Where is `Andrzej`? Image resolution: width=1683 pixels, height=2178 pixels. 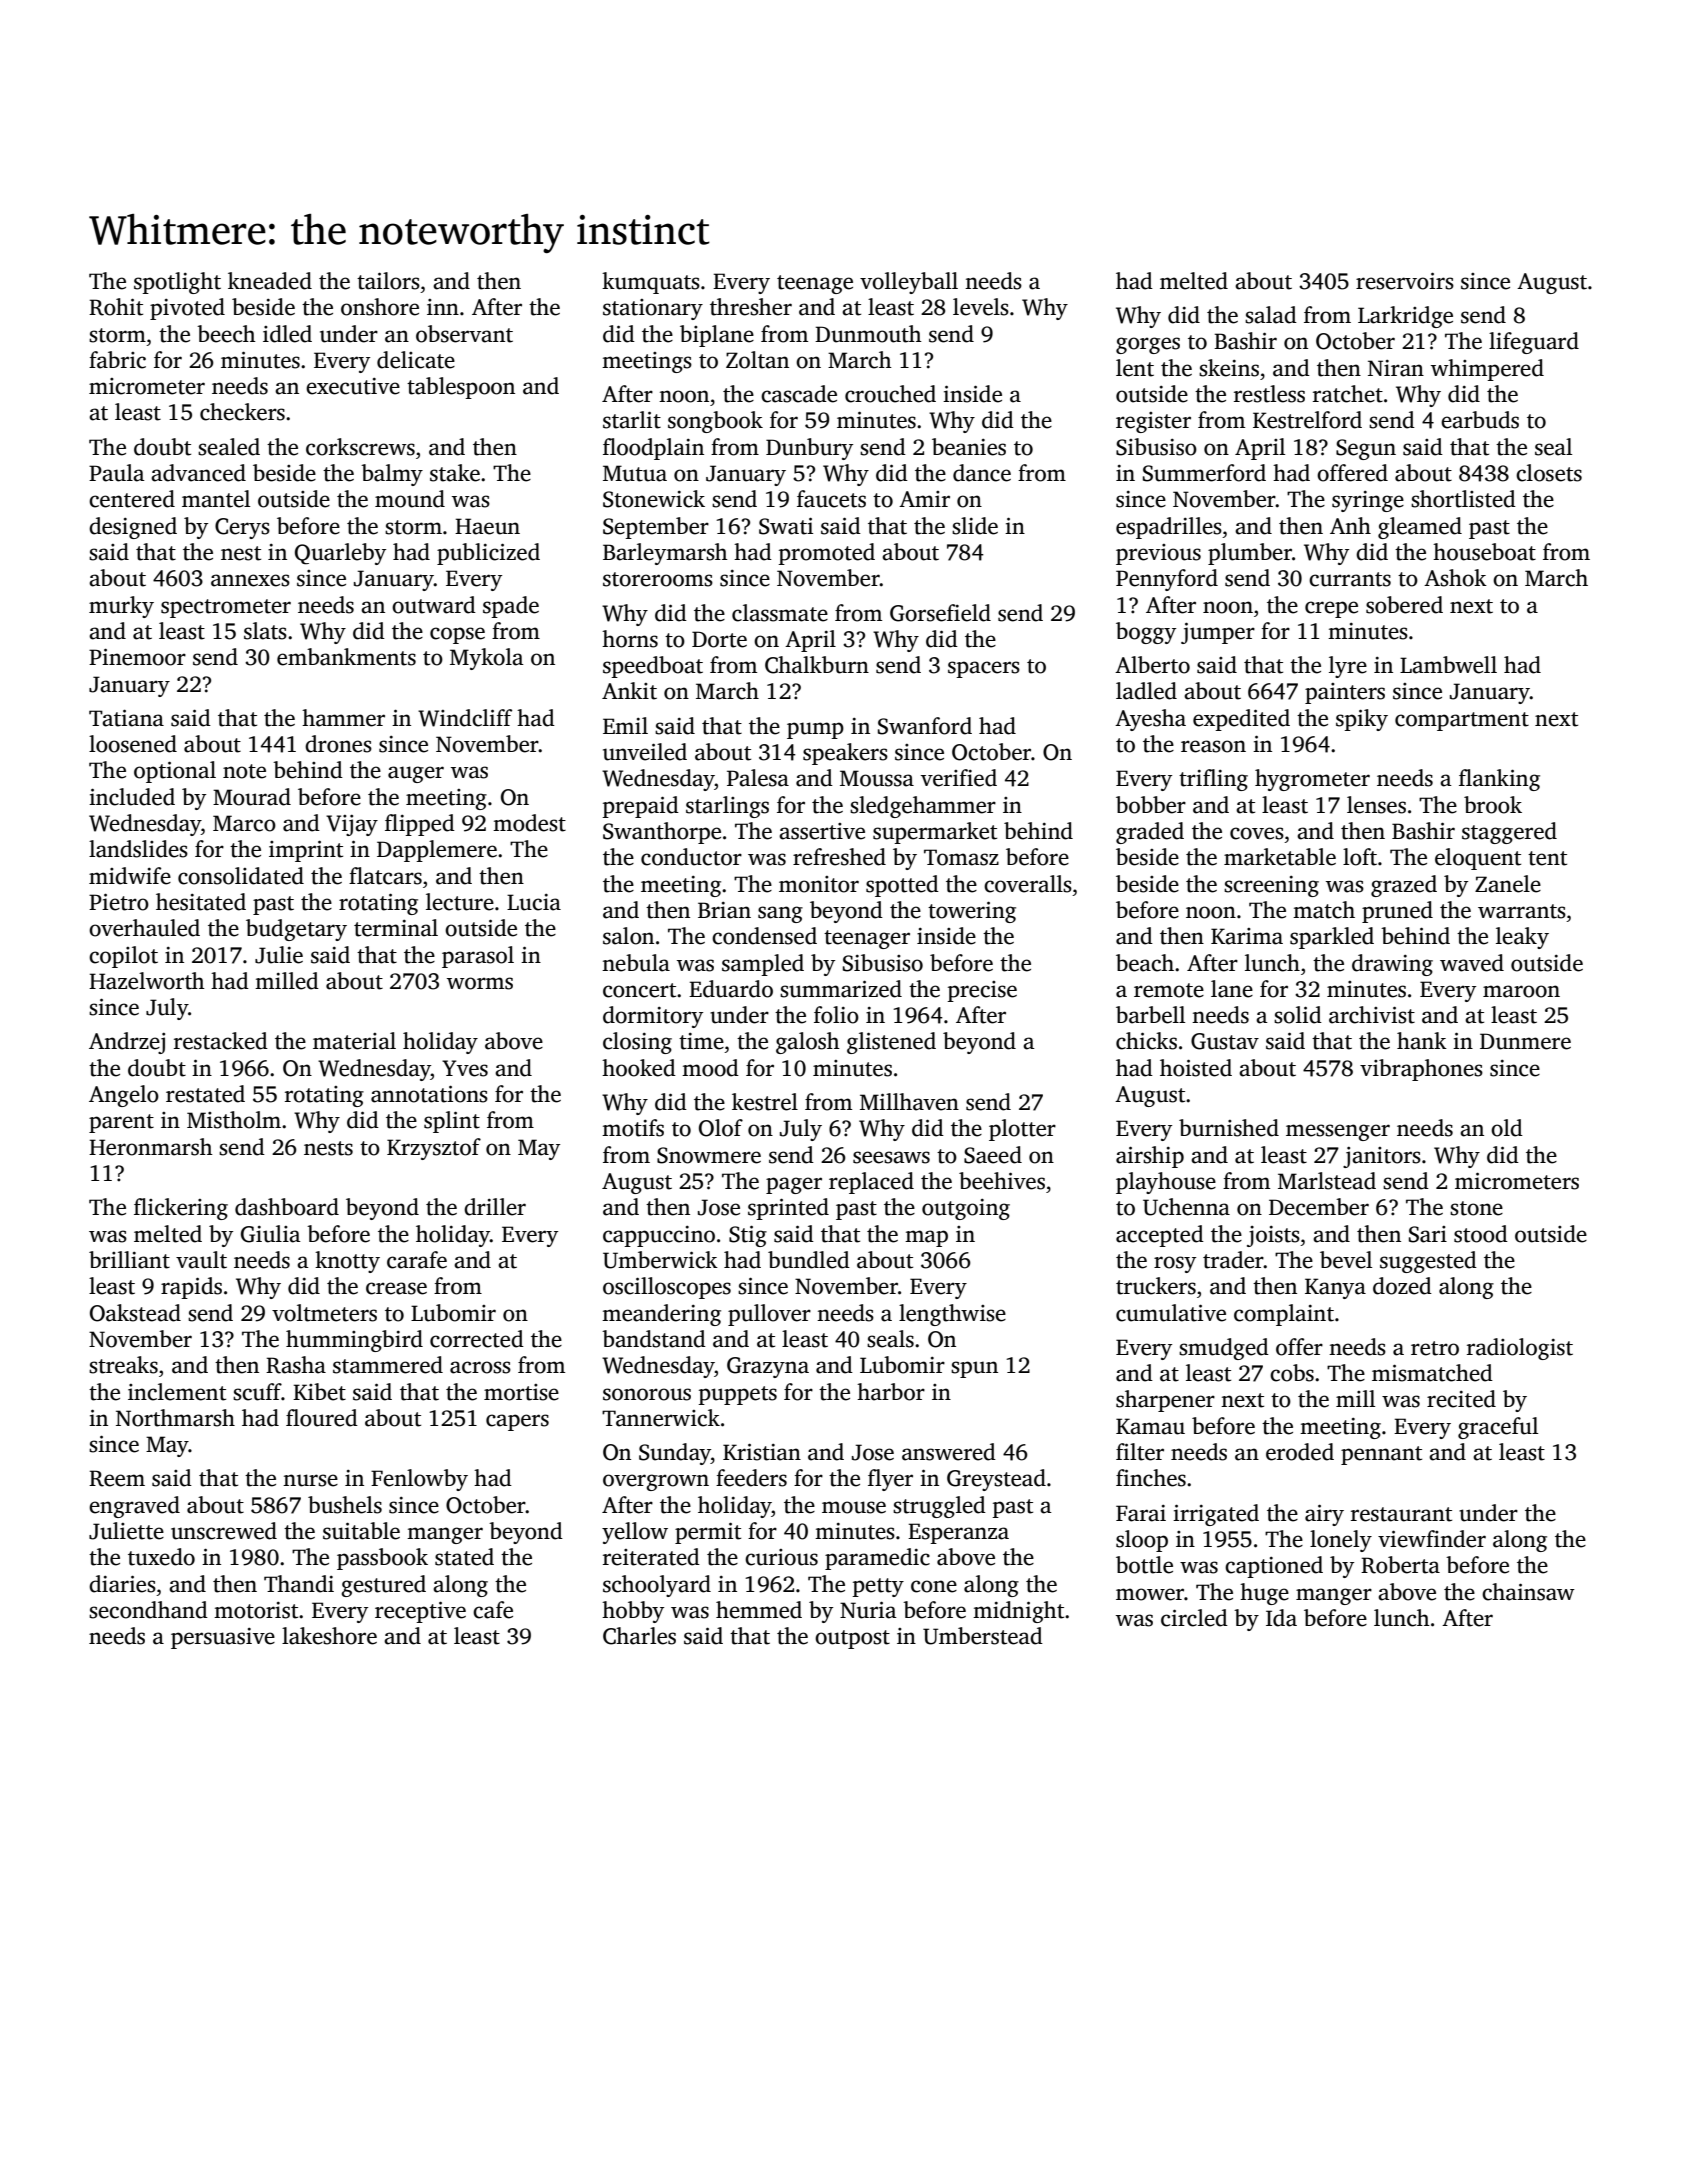 Andrzej is located at coordinates (127, 1043).
